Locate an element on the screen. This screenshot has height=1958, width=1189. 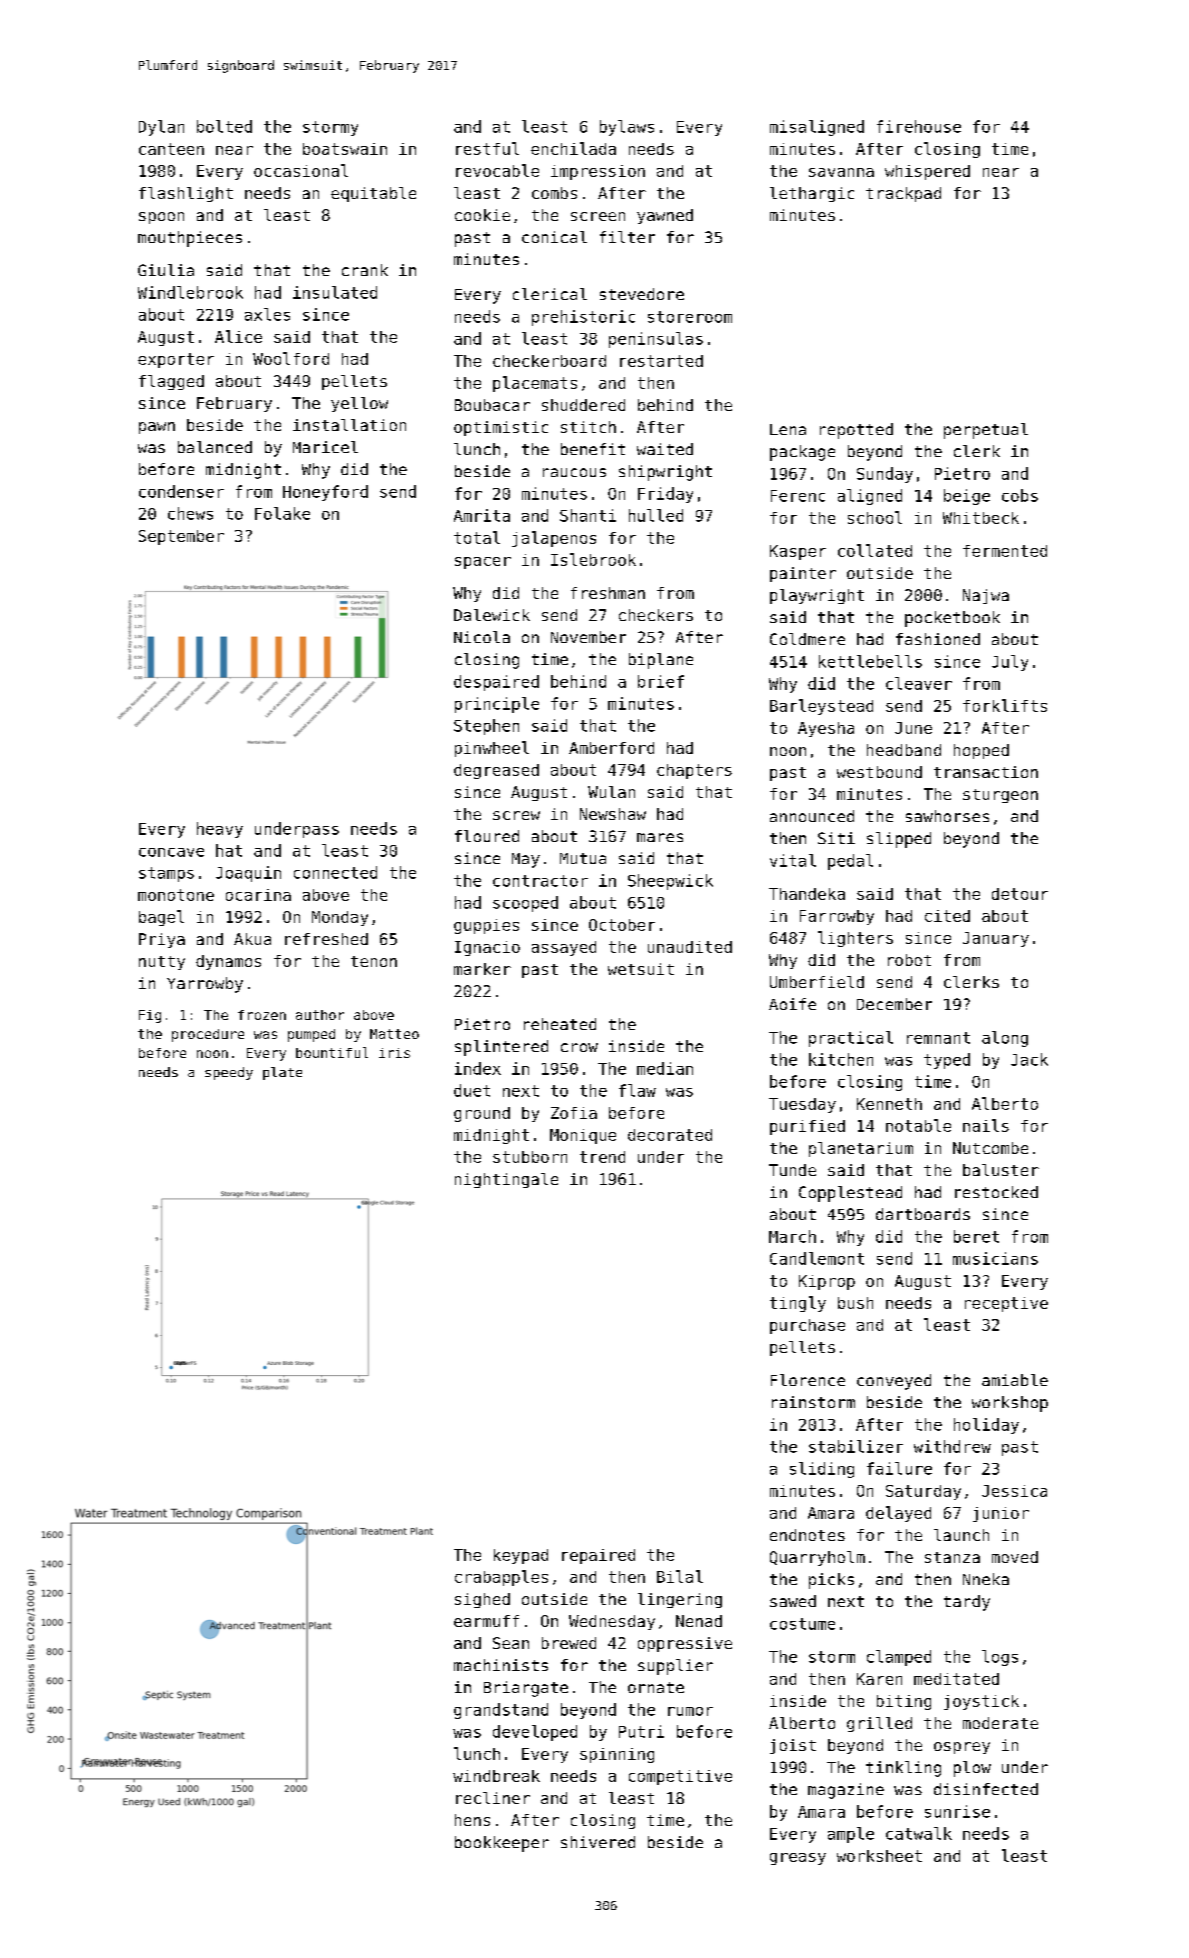
whispered is located at coordinates (927, 172).
